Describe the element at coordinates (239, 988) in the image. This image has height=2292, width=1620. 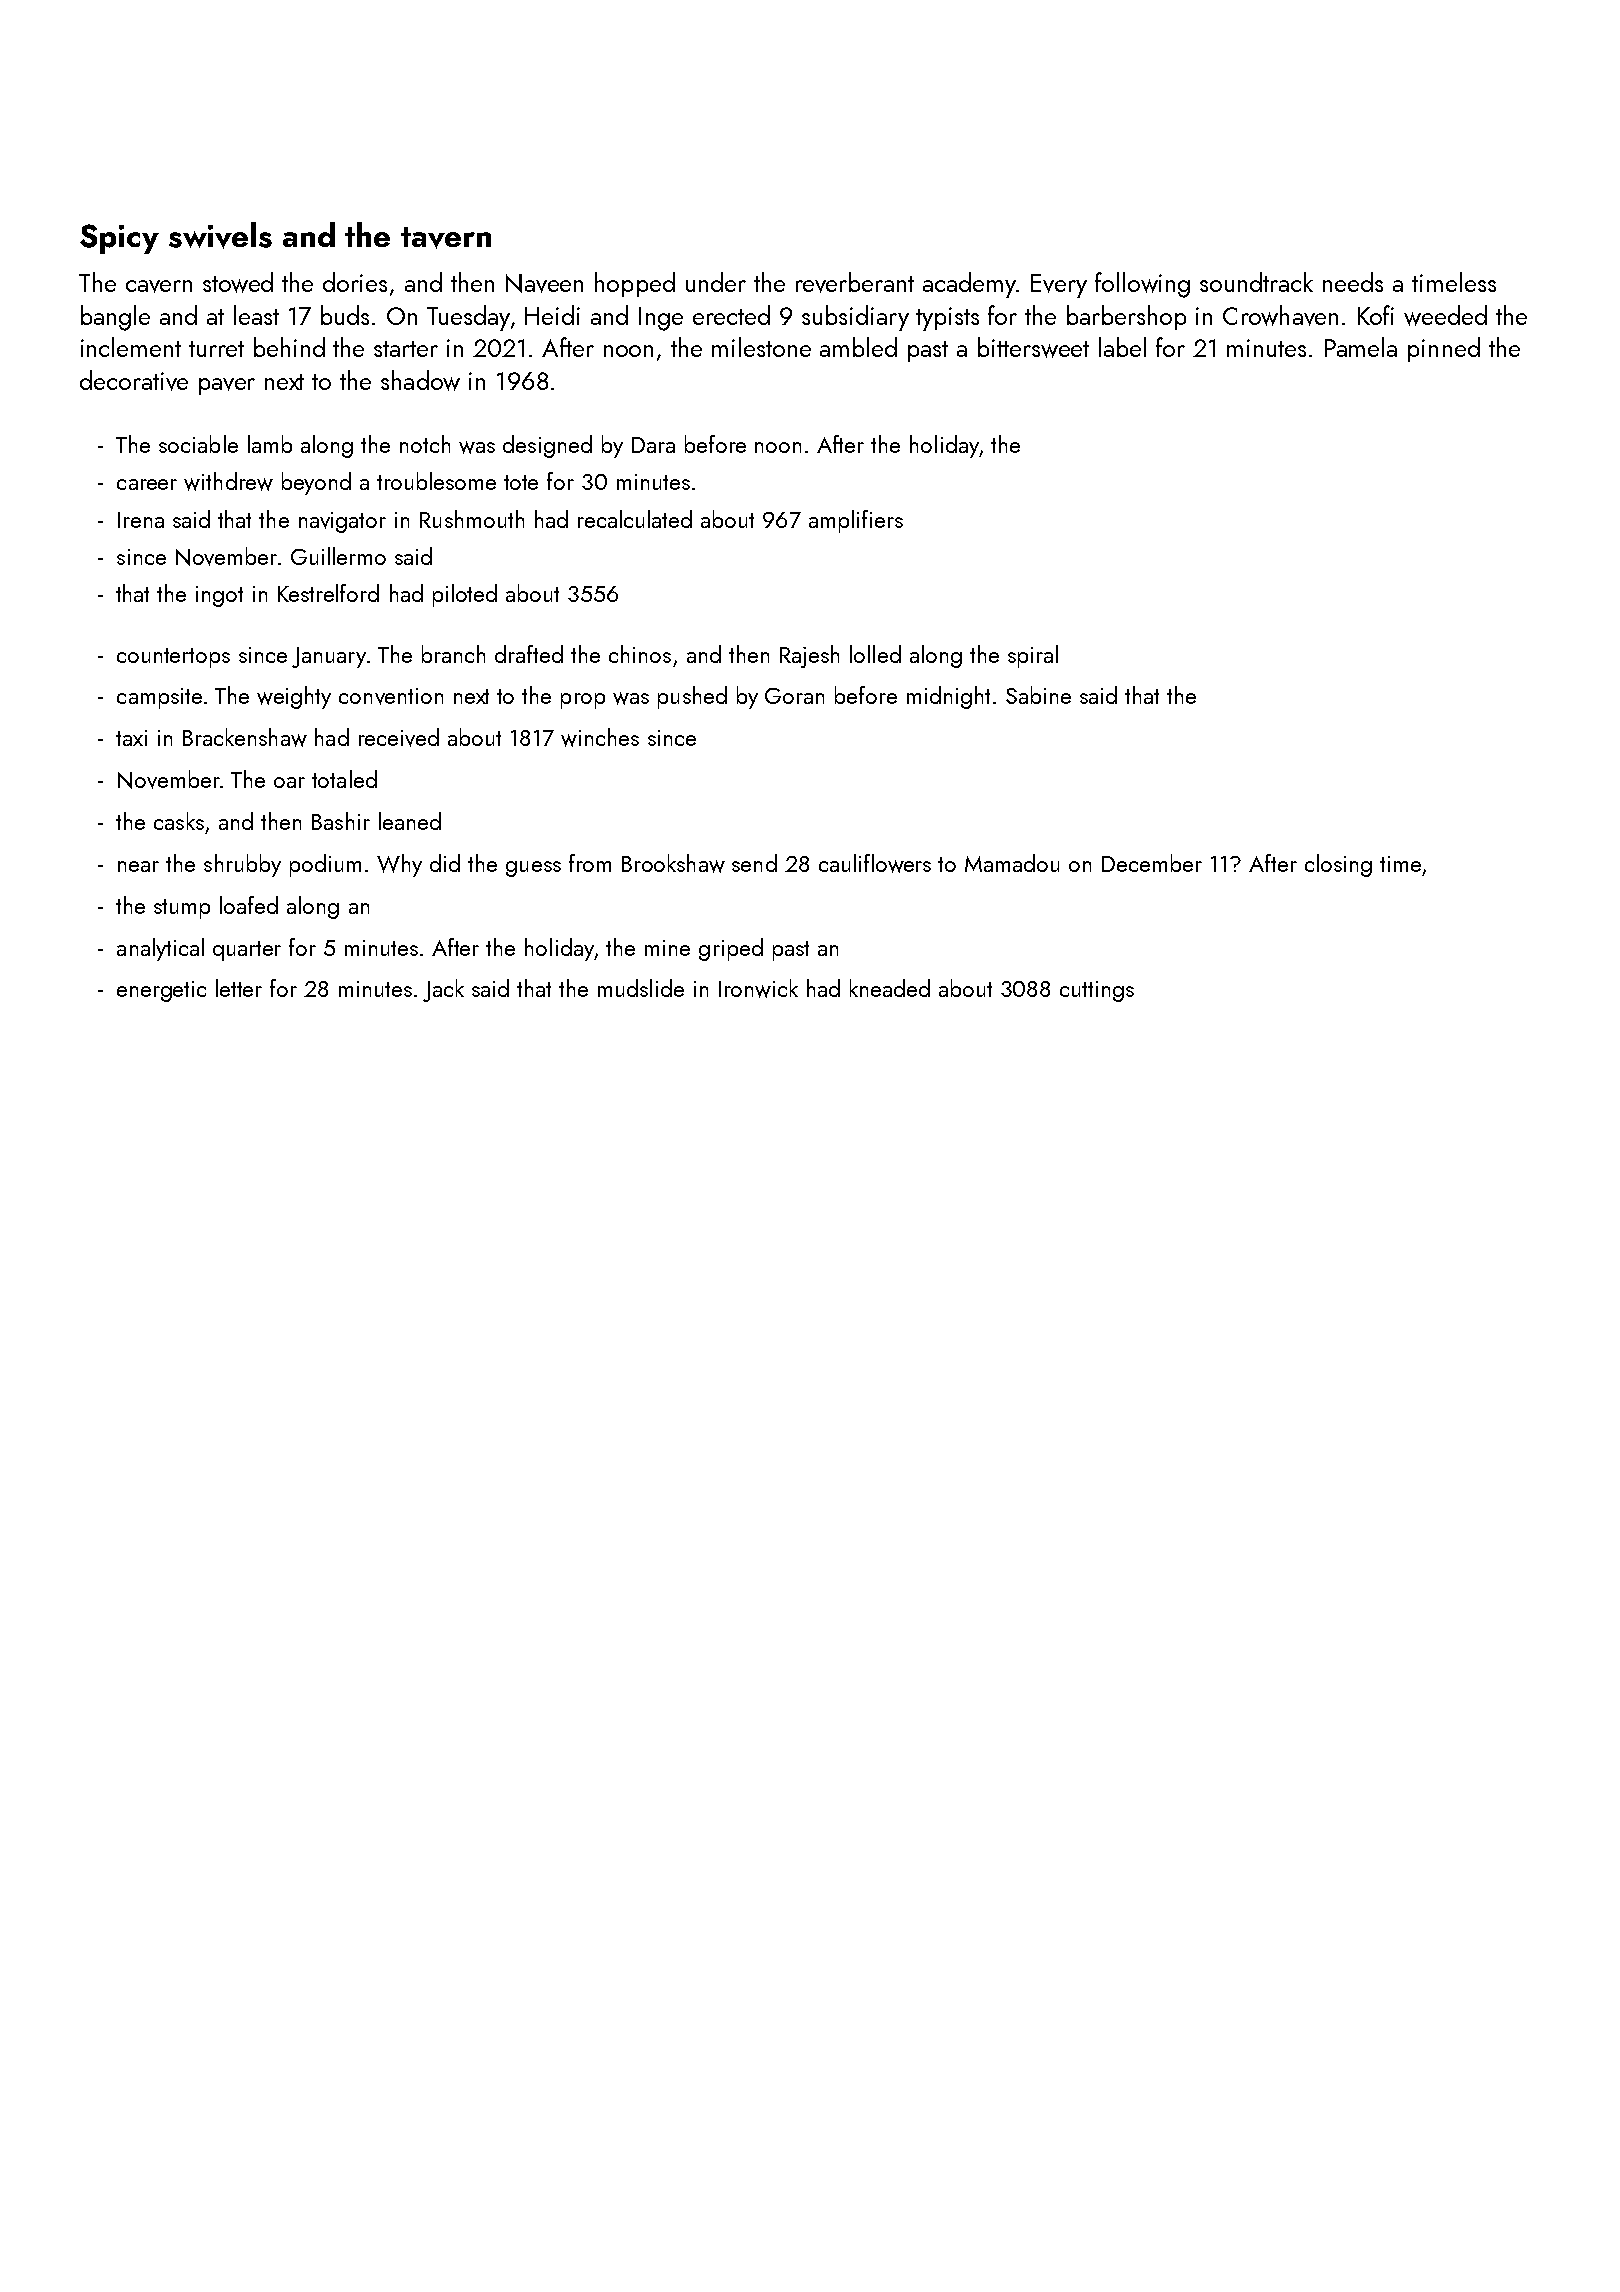
I see `letter` at that location.
